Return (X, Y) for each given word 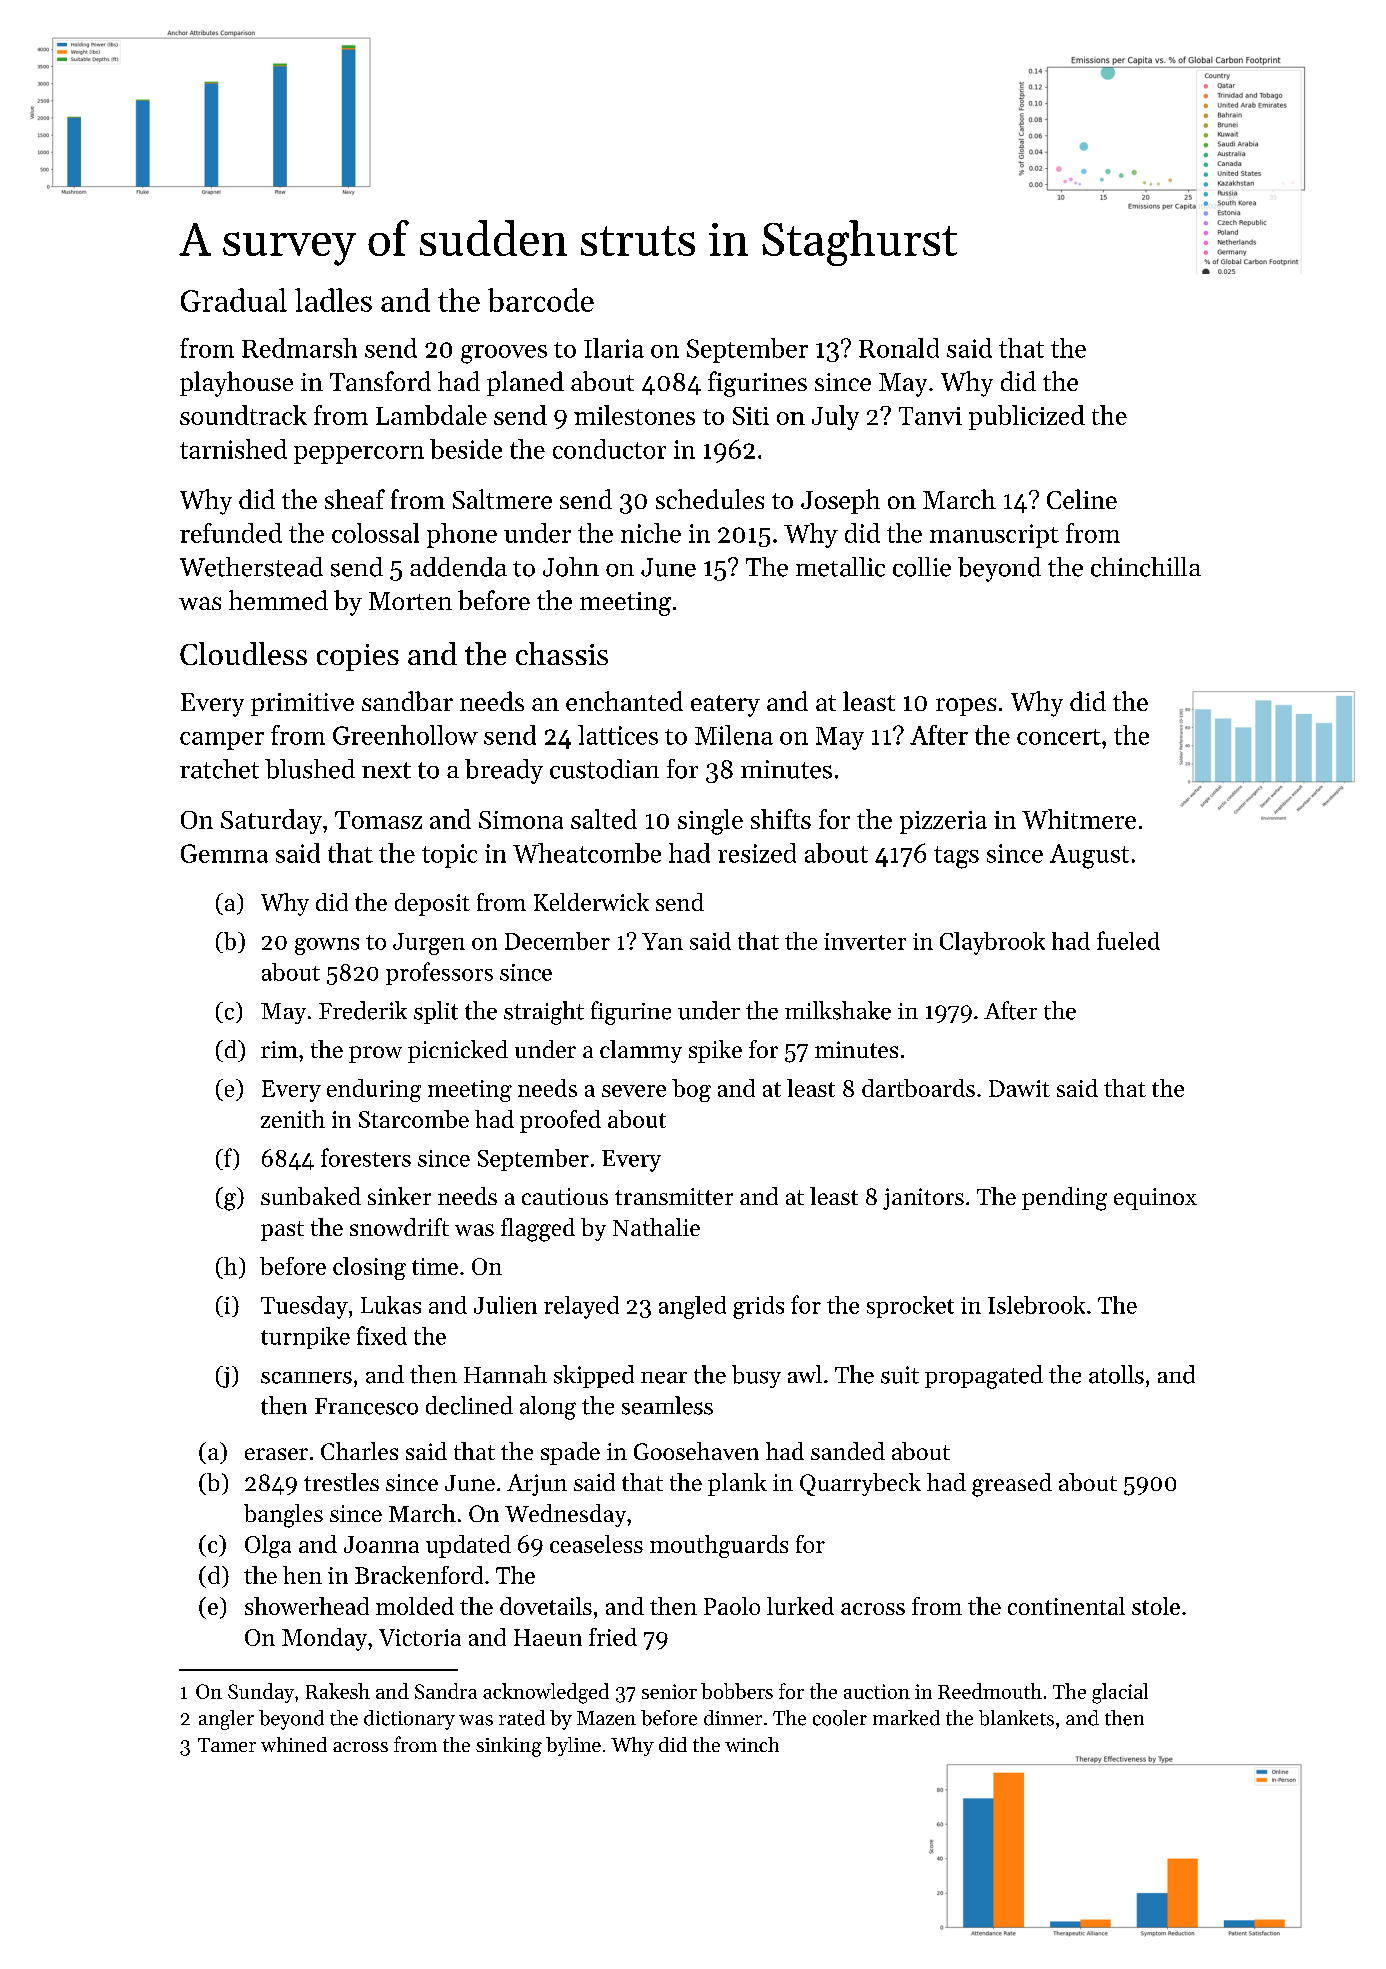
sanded (848, 1451)
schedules (710, 499)
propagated (984, 1377)
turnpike (305, 1338)
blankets (1016, 1718)
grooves (504, 354)
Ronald (899, 348)
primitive (302, 704)
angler (226, 1720)
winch (752, 1744)
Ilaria (614, 348)
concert (1059, 737)
